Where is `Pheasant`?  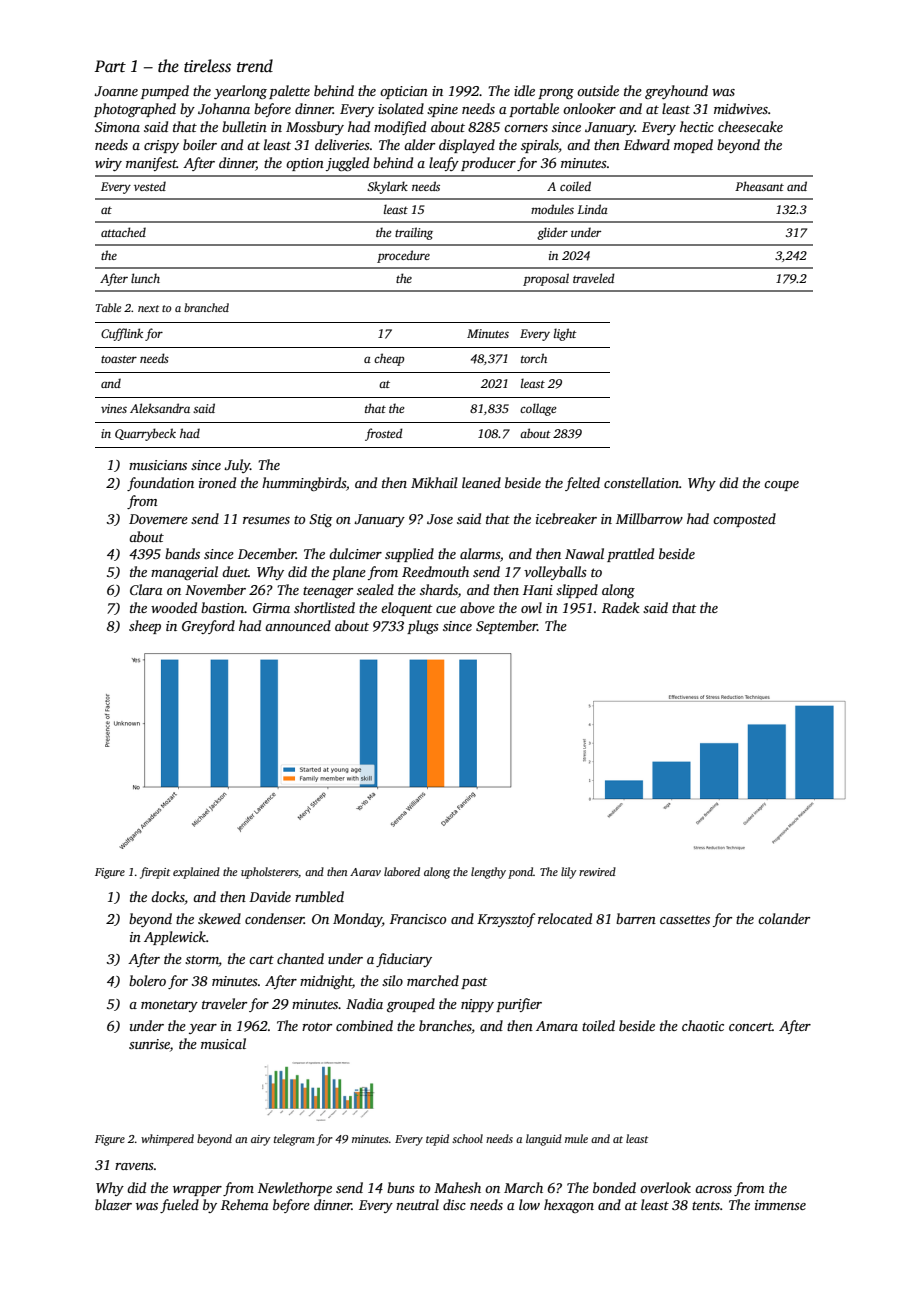
Pheasant is located at coordinates (759, 186).
